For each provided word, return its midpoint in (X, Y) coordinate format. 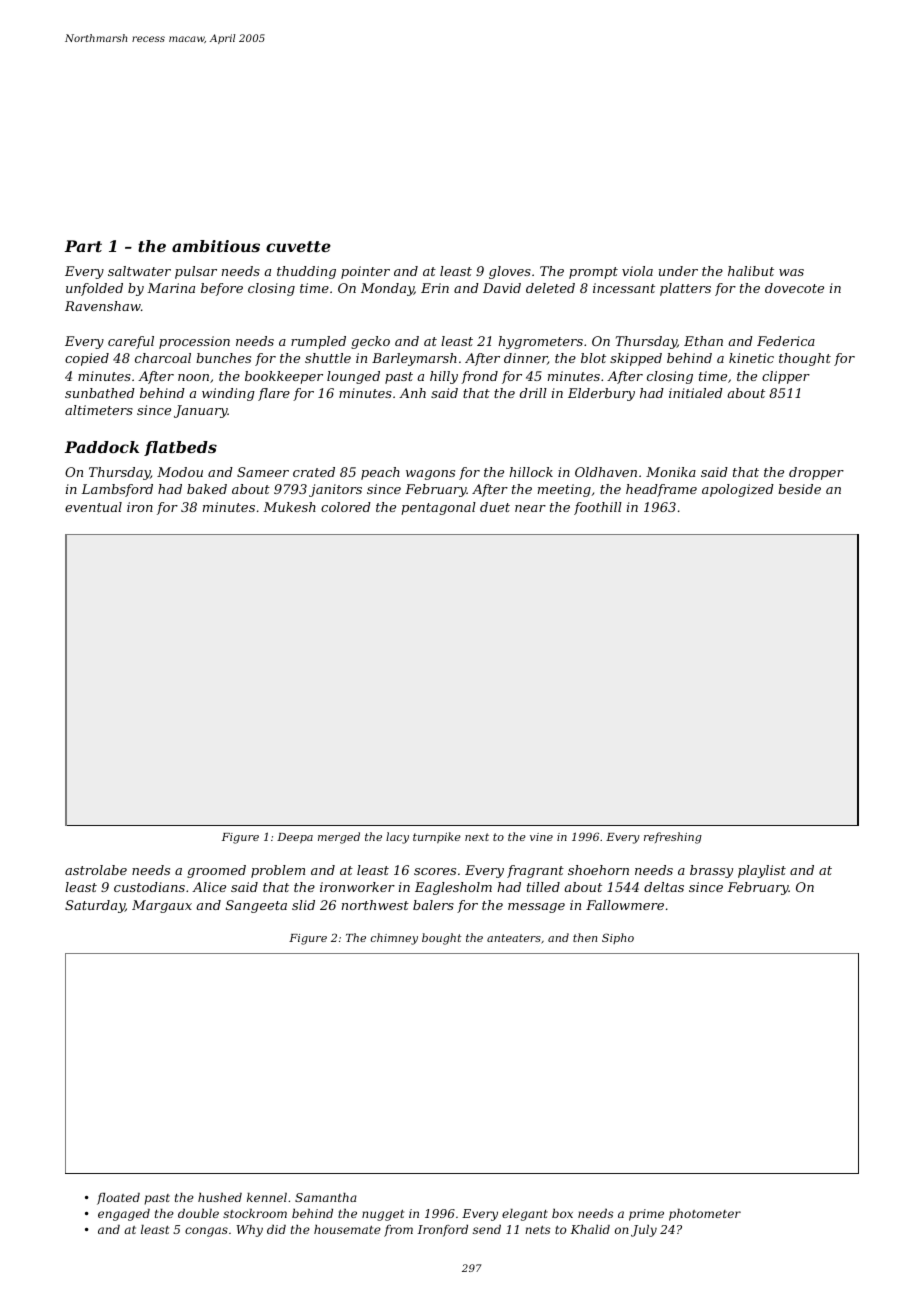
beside (799, 489)
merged (339, 838)
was (791, 272)
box (562, 1213)
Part (83, 246)
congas (206, 1232)
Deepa (295, 838)
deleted (550, 288)
